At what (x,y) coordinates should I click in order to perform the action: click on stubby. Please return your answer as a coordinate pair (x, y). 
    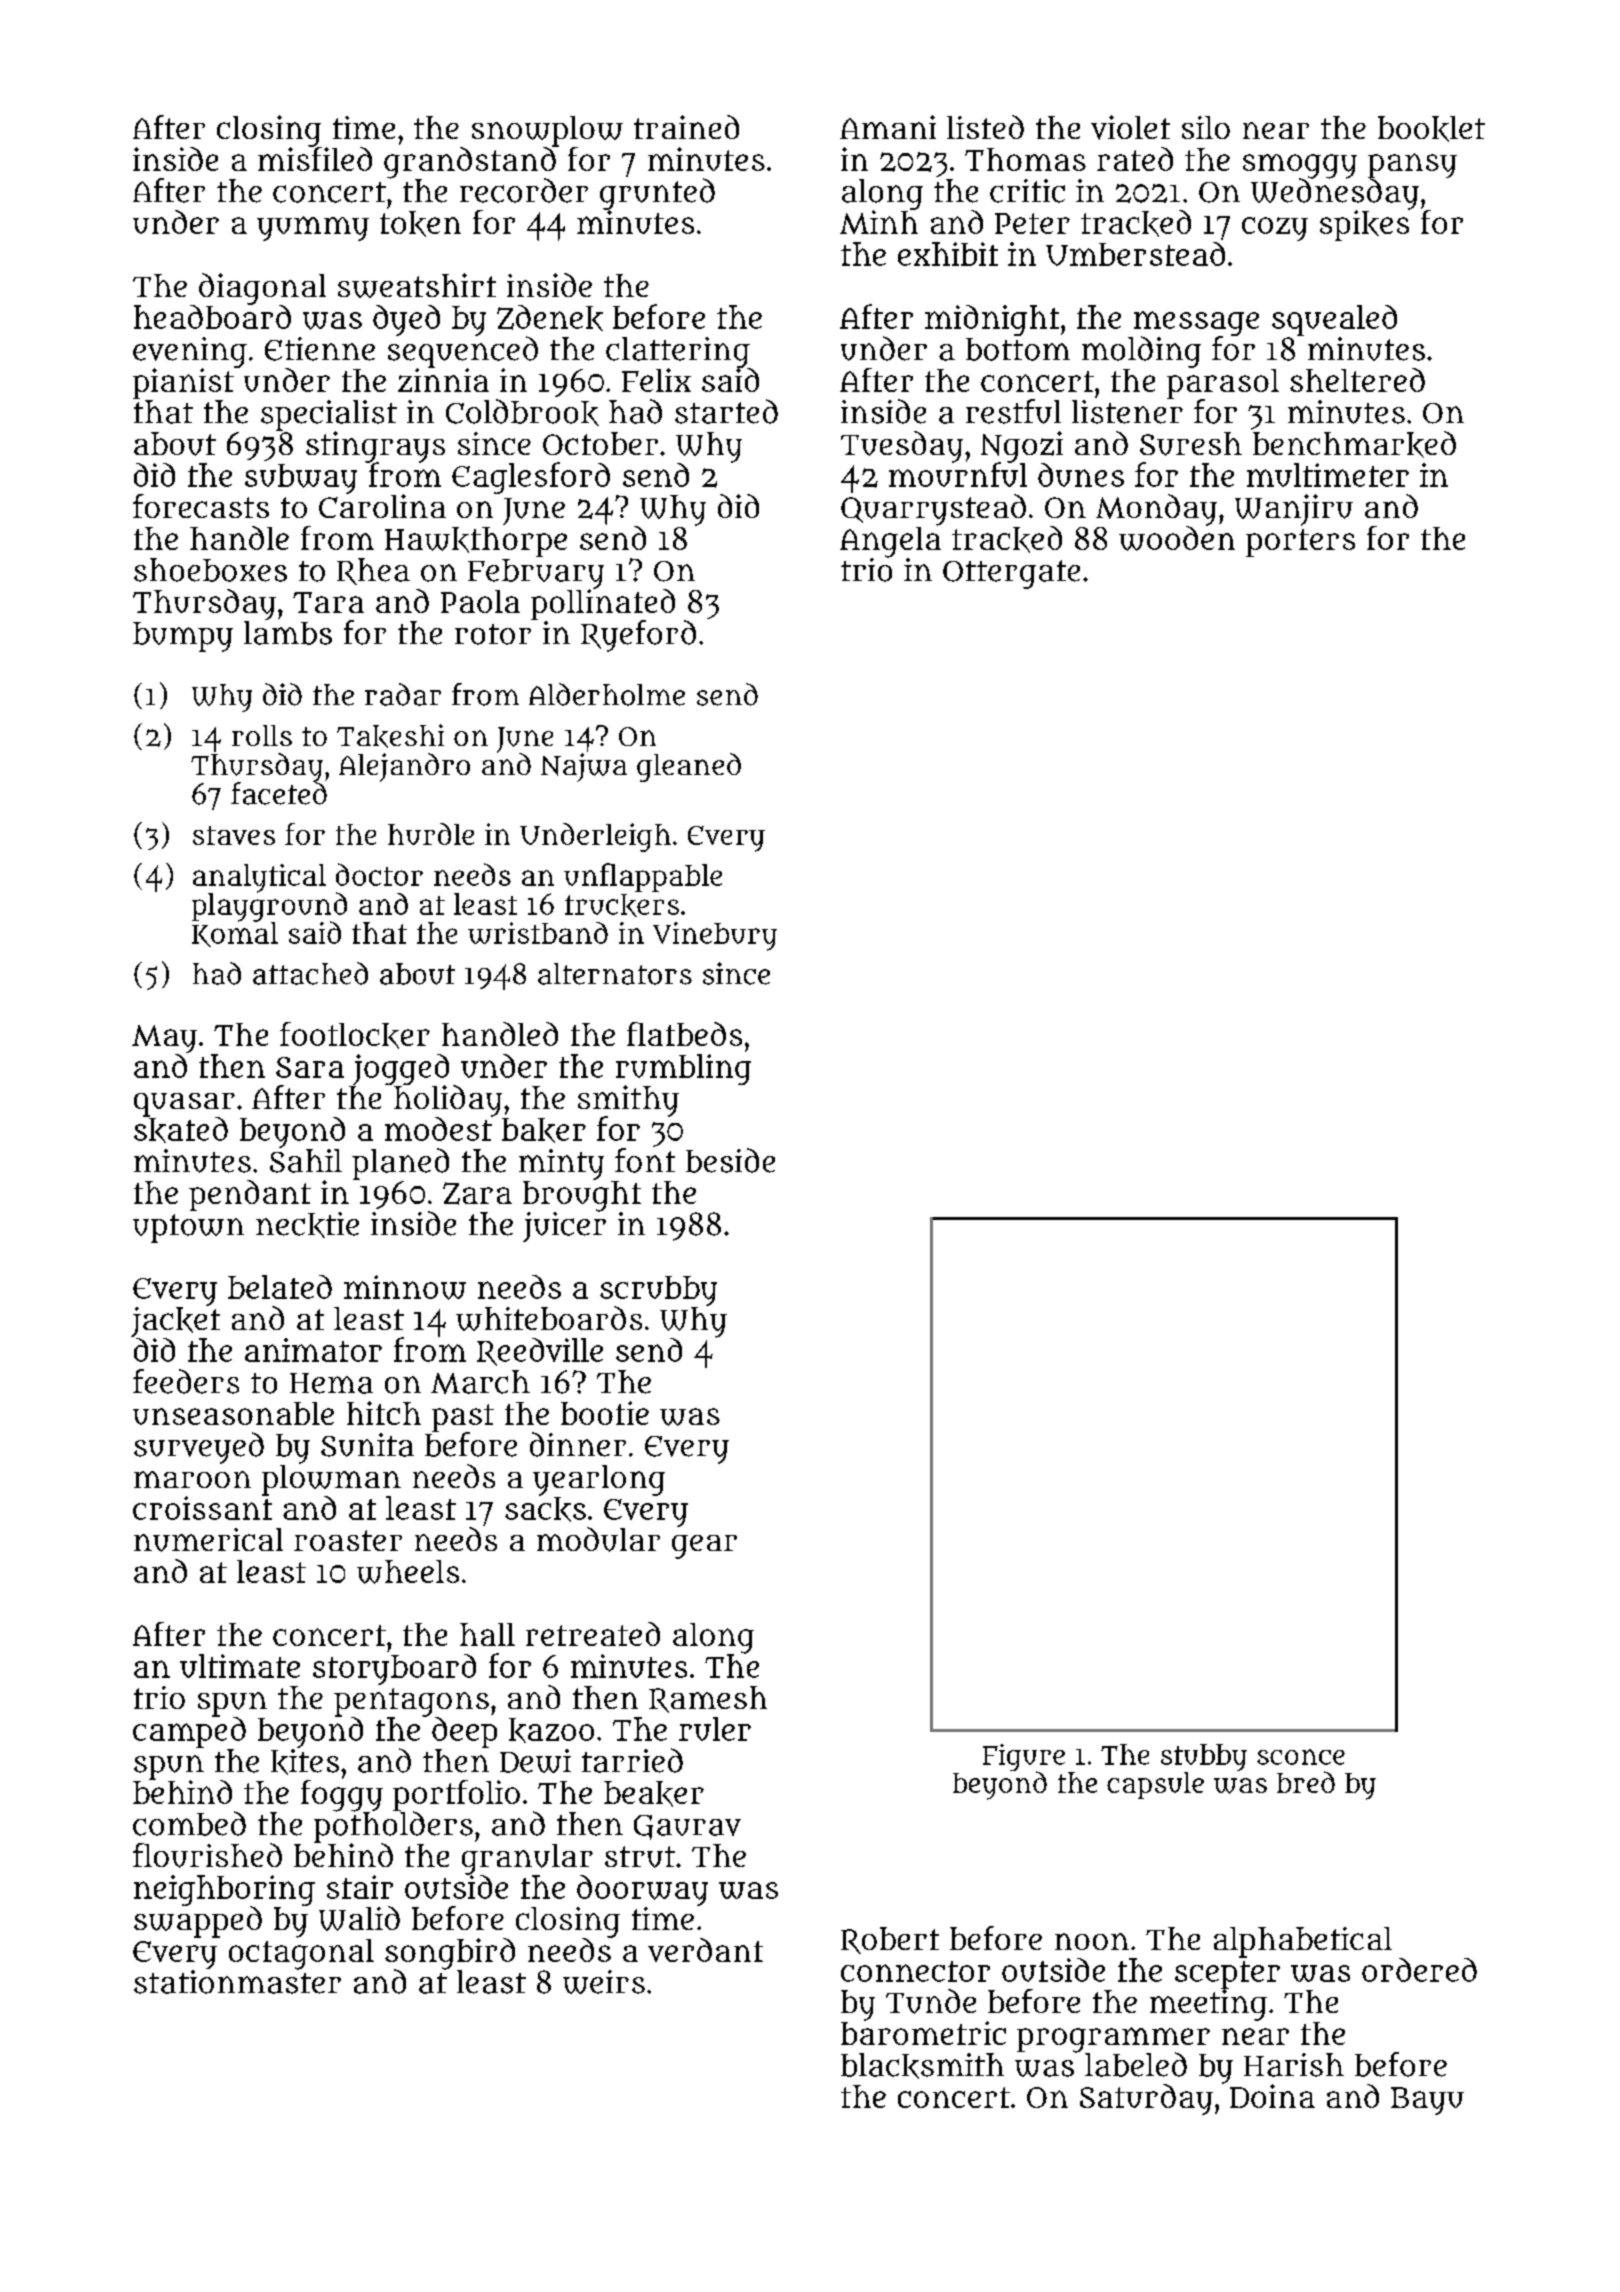
    Looking at the image, I should click on (1204, 1757).
